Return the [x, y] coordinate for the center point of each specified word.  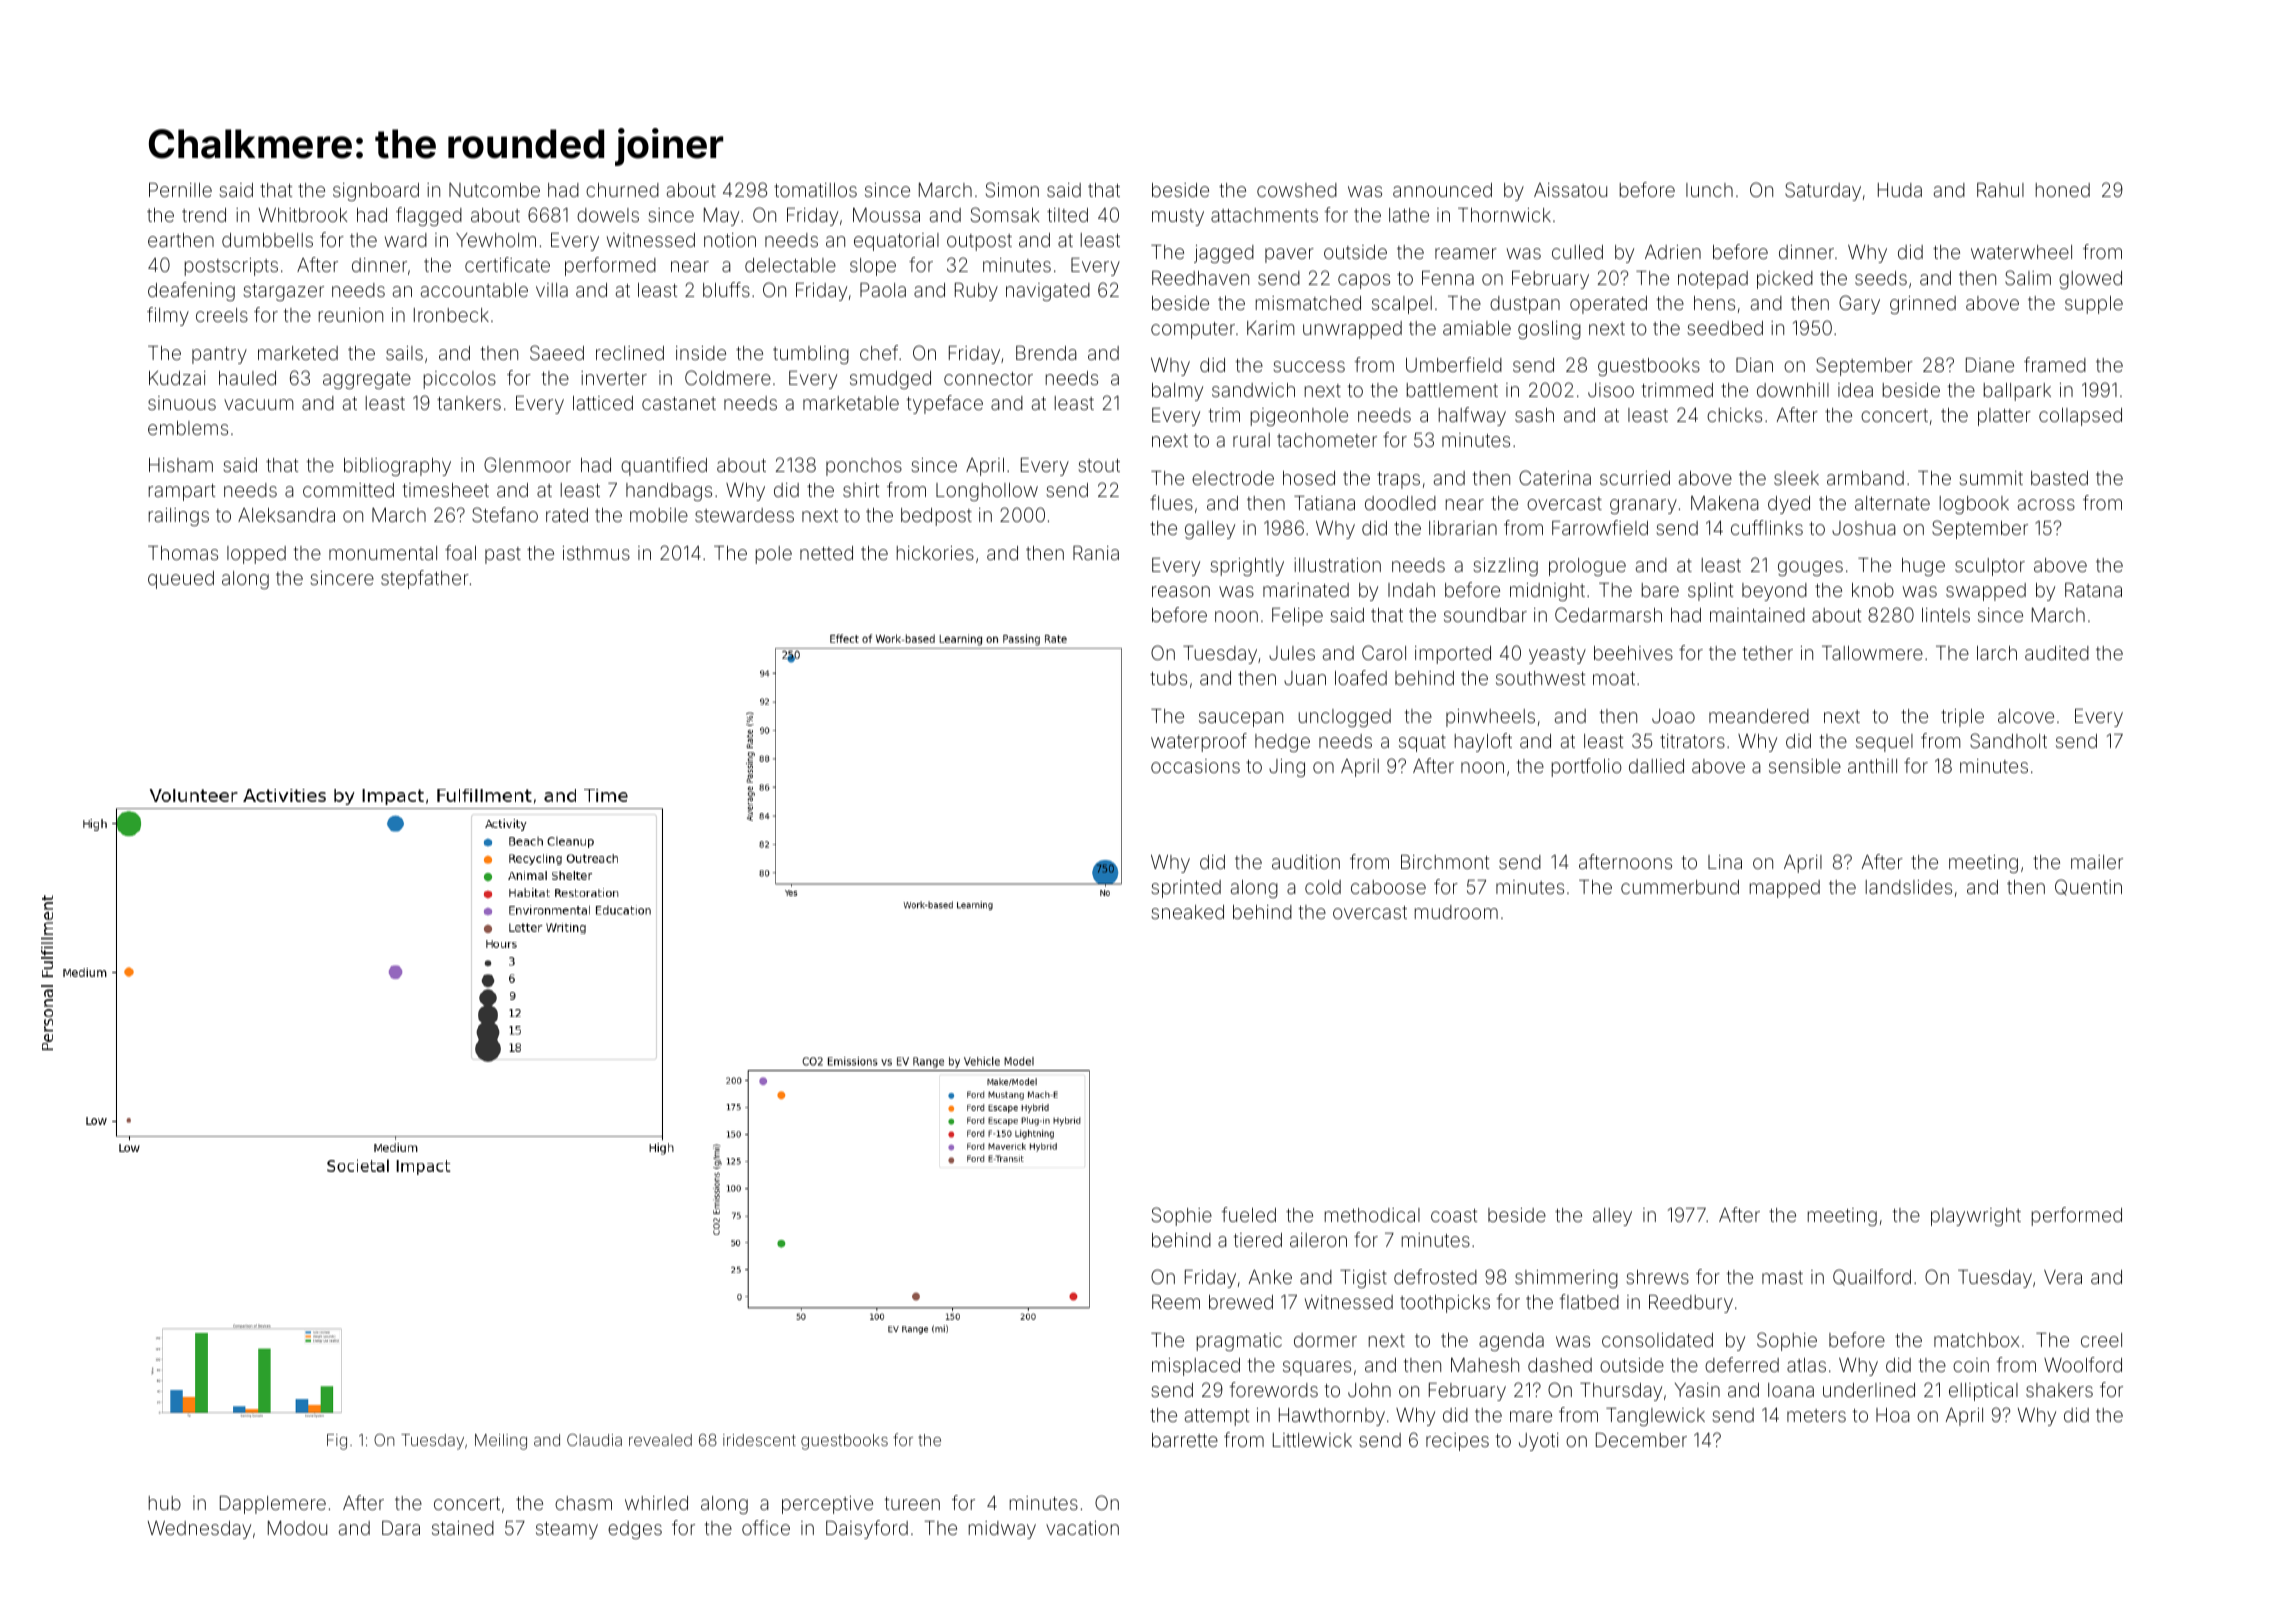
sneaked [1187, 912]
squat [1422, 743]
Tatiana [1324, 503]
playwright [1976, 1217]
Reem [1176, 1302]
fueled [1248, 1214]
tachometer [1327, 440]
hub [165, 1503]
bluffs [726, 289]
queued [181, 580]
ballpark [2017, 392]
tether [1767, 653]
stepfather [425, 579]
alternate [1892, 503]
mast [1782, 1277]
